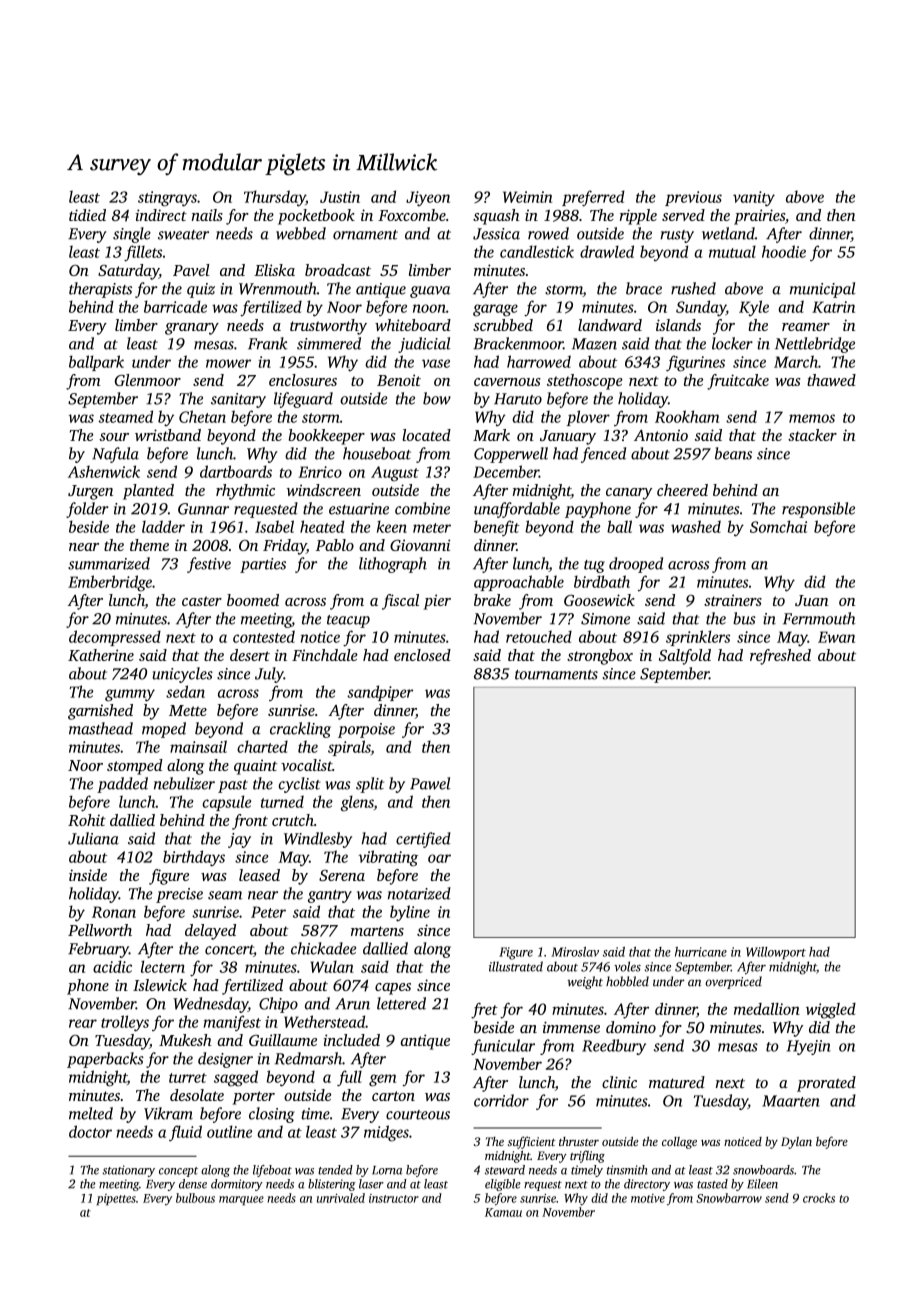 The height and width of the screenshot is (1314, 924). Describe the element at coordinates (306, 765) in the screenshot. I see `vocalist` at that location.
